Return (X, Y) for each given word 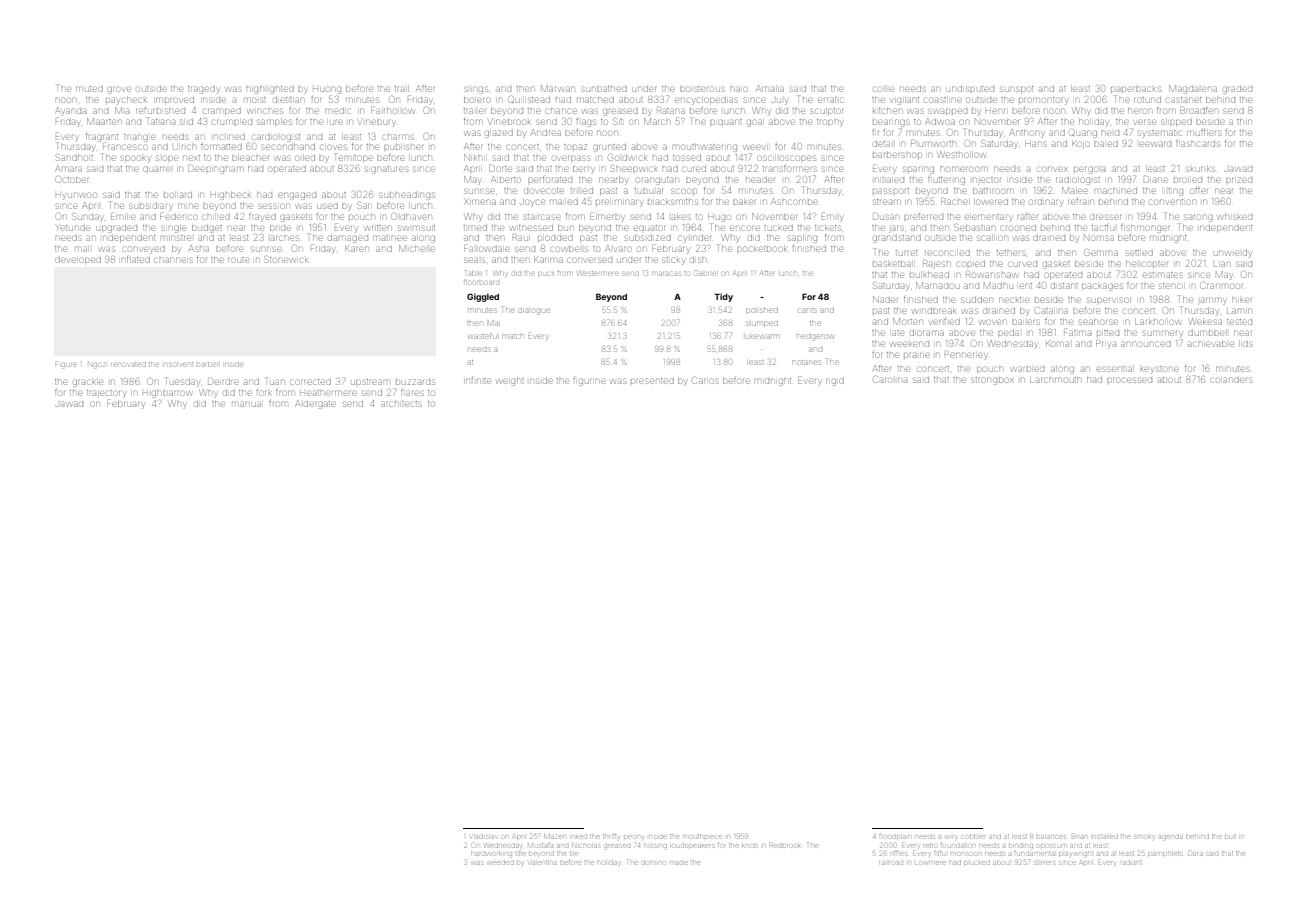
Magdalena (1193, 89)
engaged (297, 196)
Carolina (890, 379)
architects (401, 404)
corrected (311, 382)
